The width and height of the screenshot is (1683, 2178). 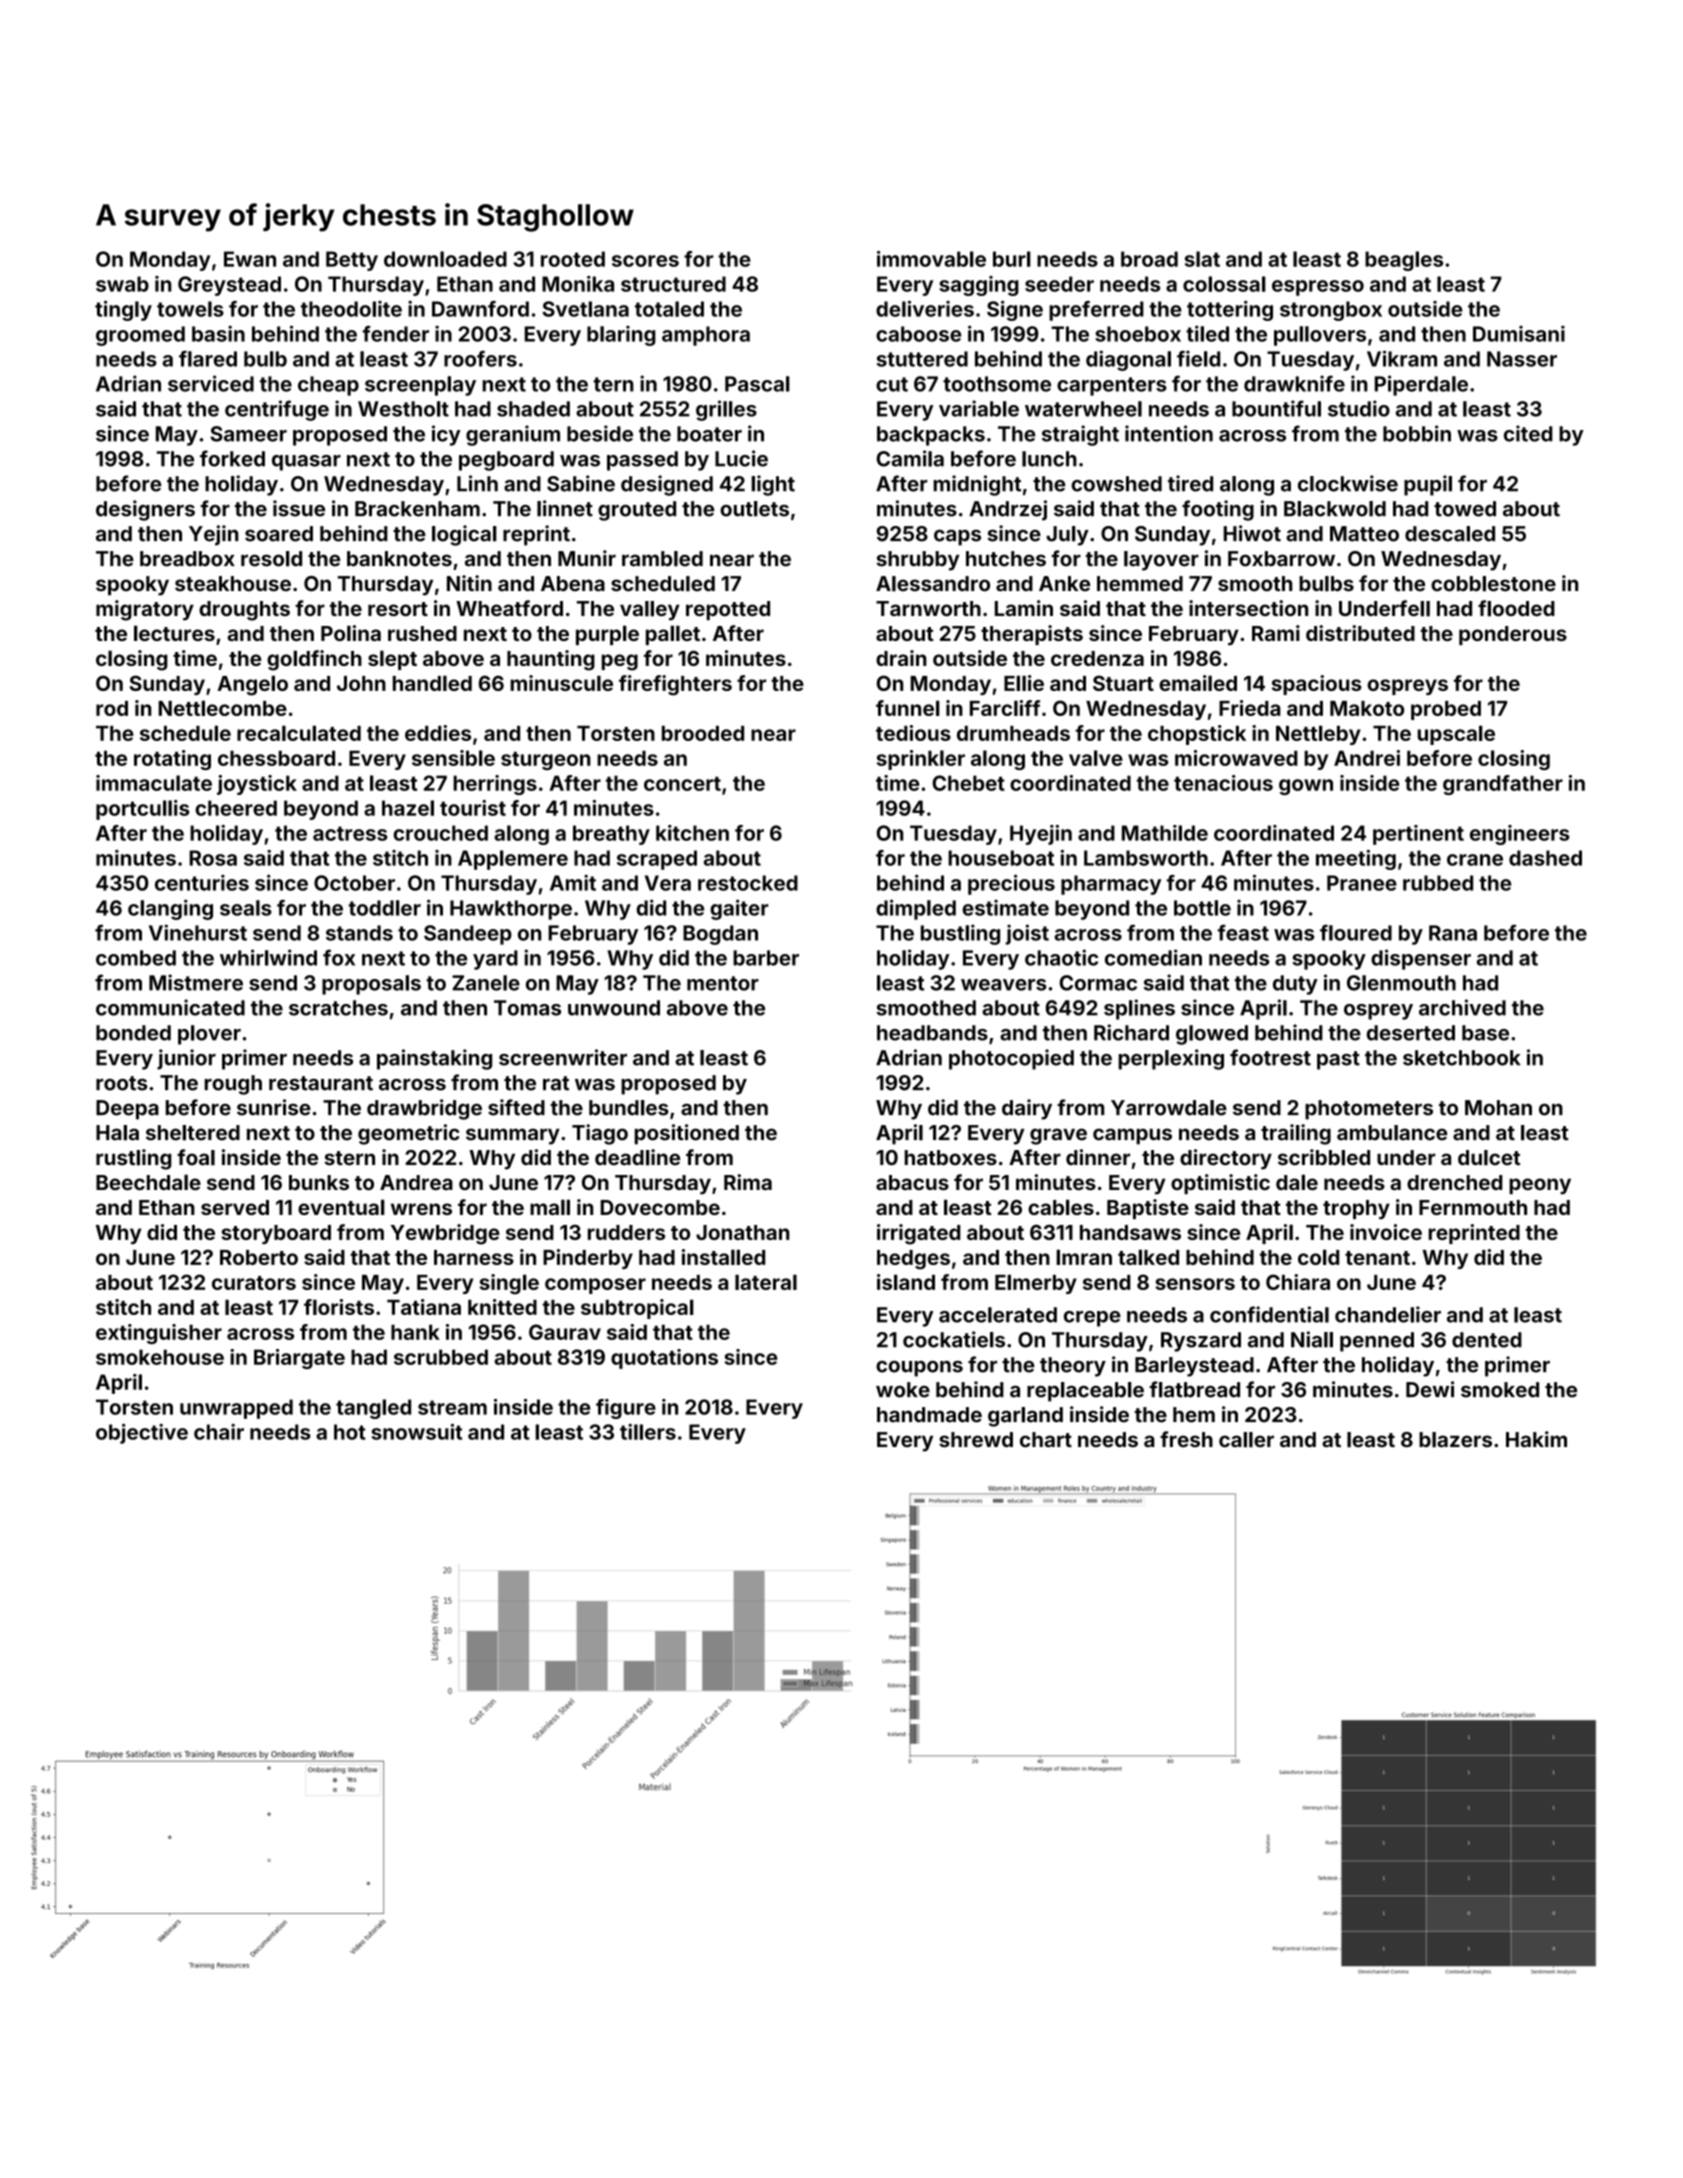 I want to click on grilles, so click(x=726, y=410).
